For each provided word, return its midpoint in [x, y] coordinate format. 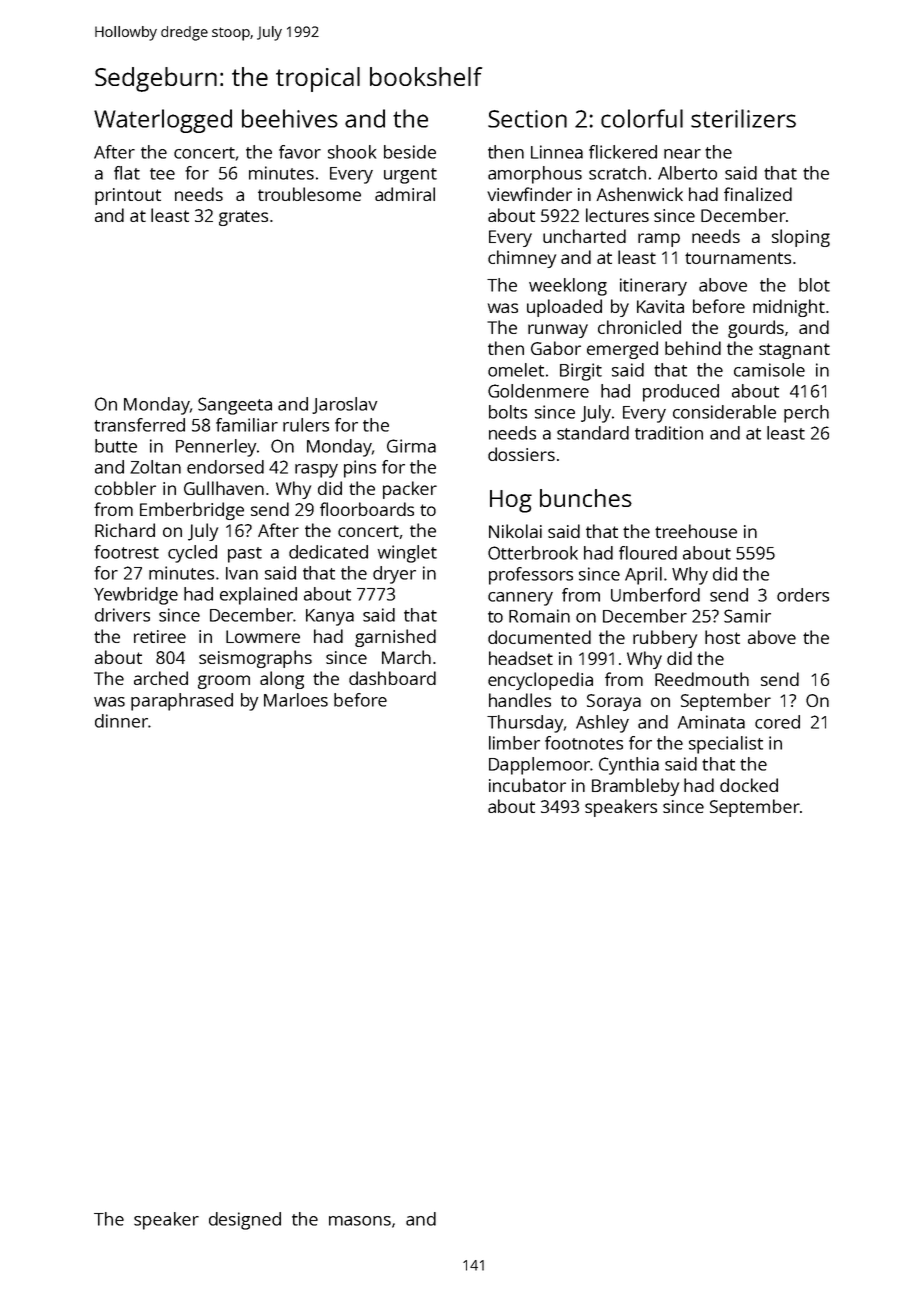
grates [243, 218]
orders [803, 595]
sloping [801, 238]
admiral [405, 194]
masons [360, 1221]
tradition [669, 433]
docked [749, 785]
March [406, 657]
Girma [411, 446]
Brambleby [635, 787]
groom [224, 682]
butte [116, 446]
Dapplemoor [539, 766]
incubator [527, 785]
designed [245, 1221]
